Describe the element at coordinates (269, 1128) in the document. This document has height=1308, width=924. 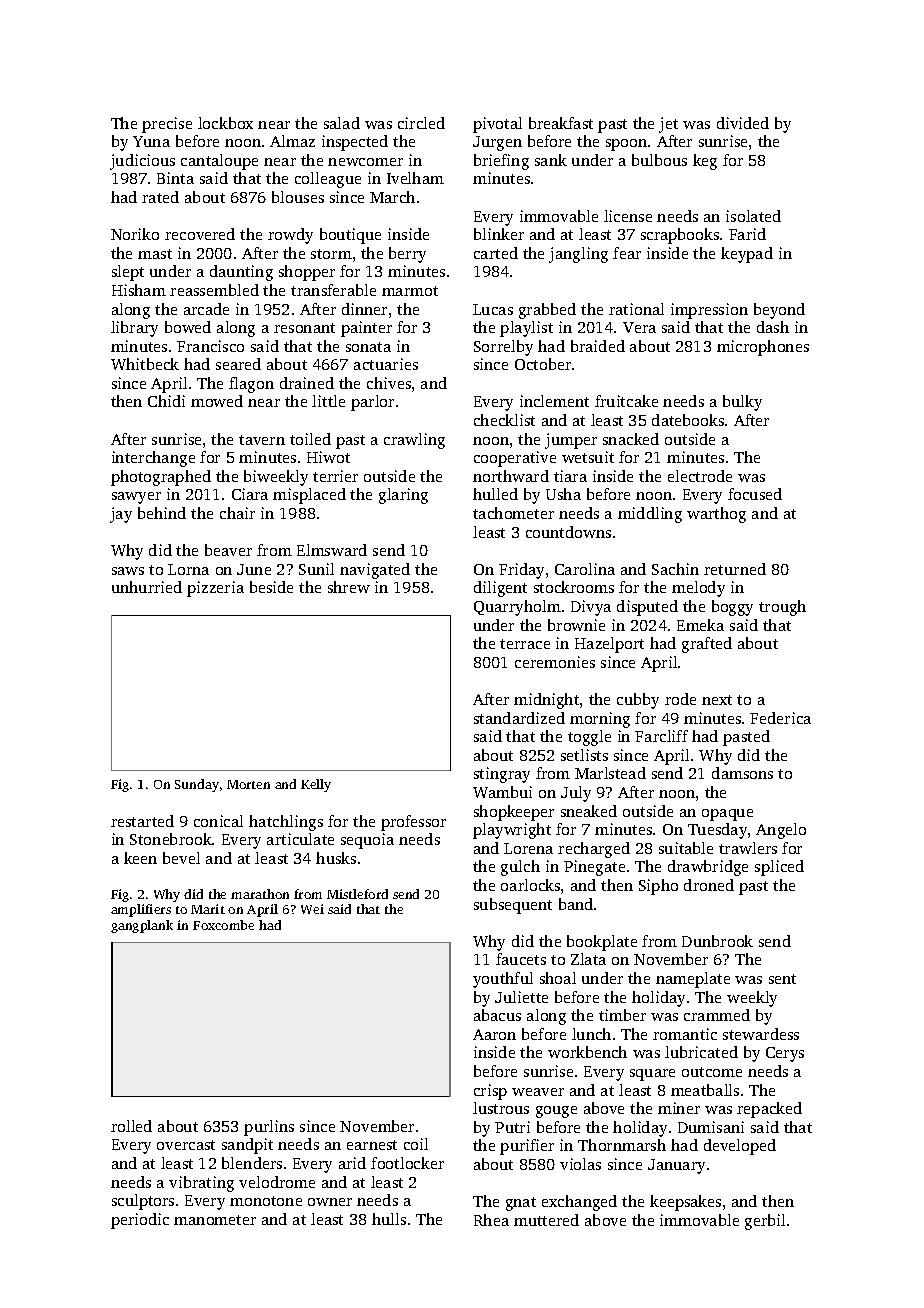
I see `purlins` at that location.
